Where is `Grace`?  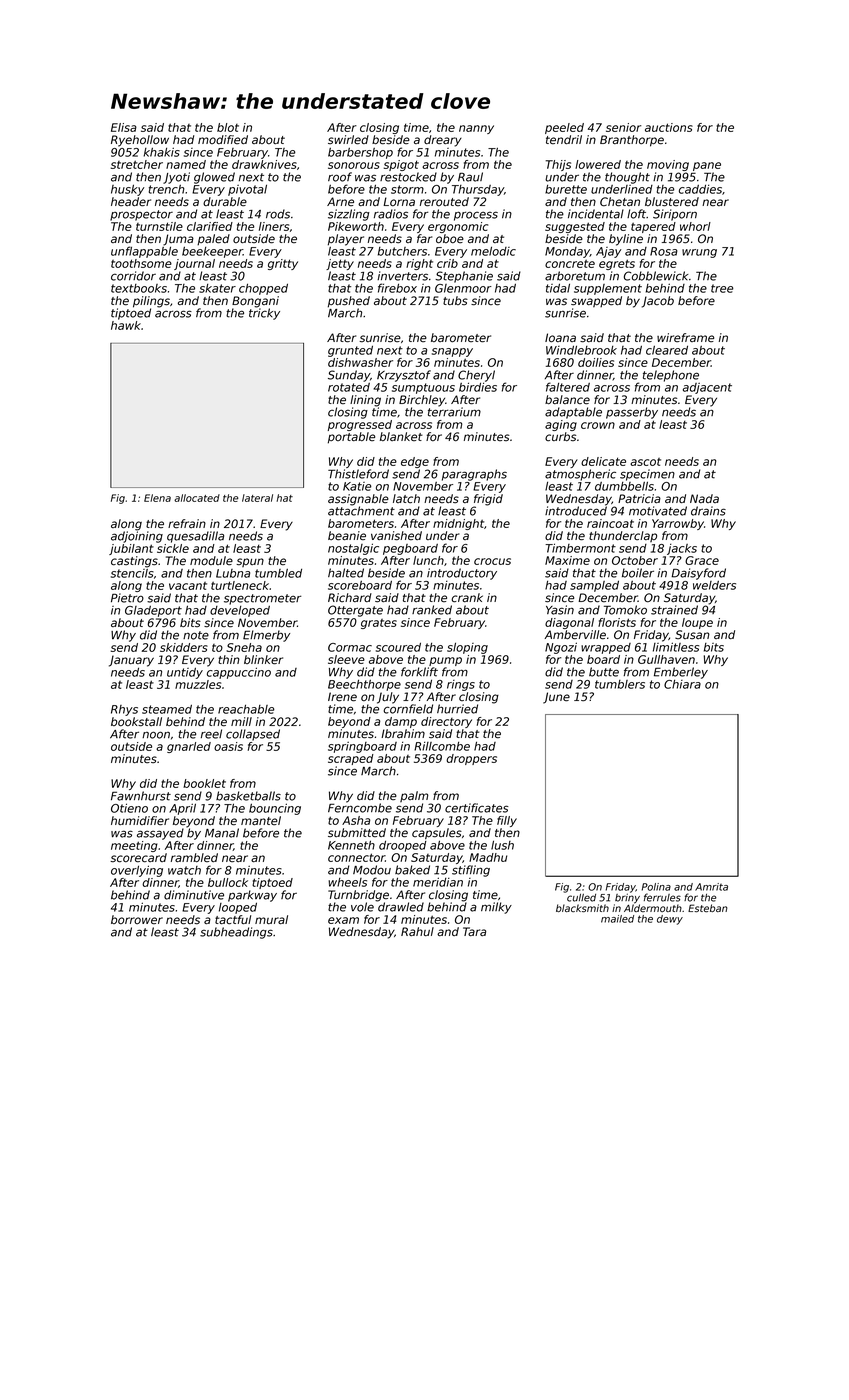
Grace is located at coordinates (702, 560).
